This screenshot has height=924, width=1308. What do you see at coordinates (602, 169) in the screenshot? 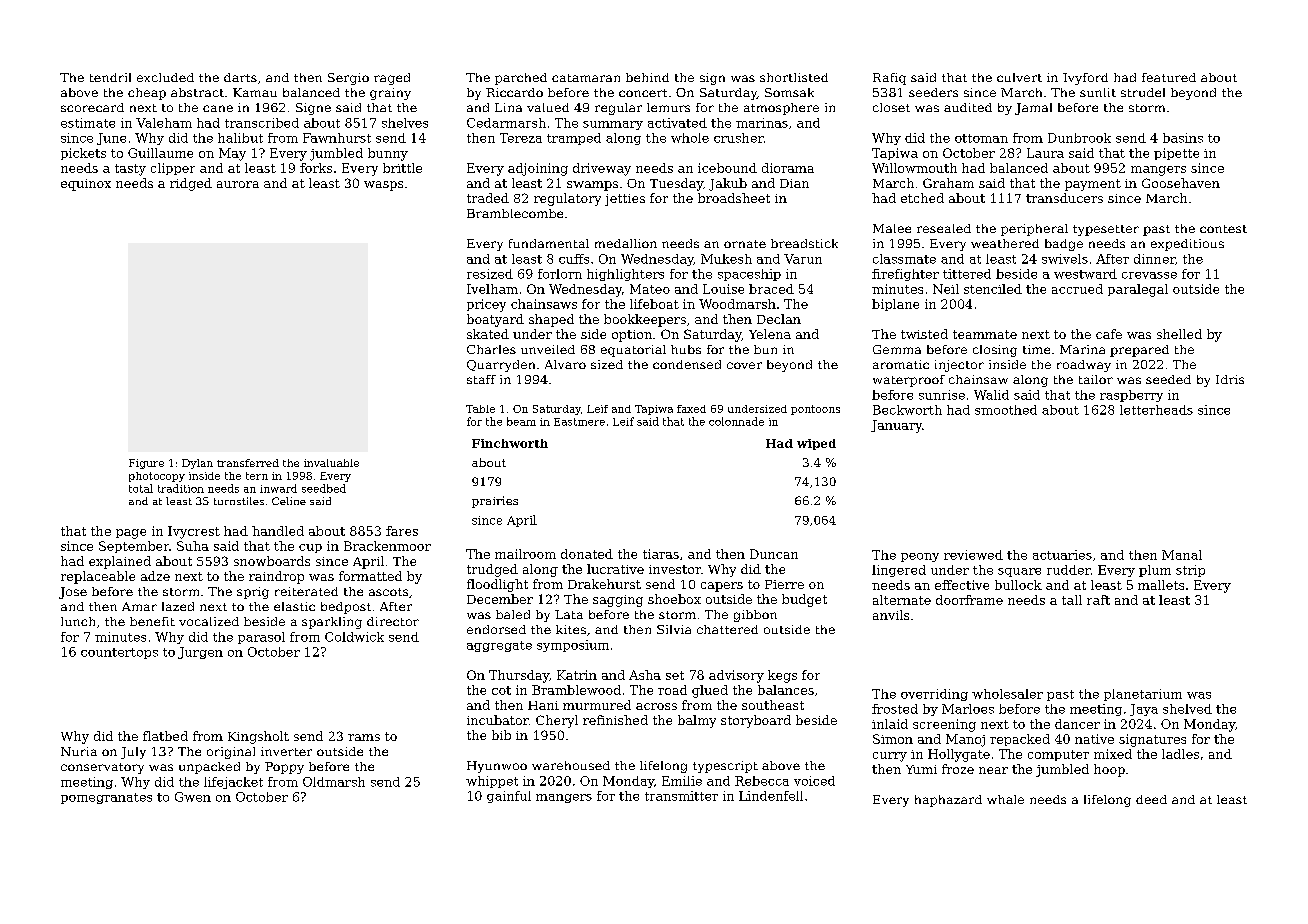
I see `driveway` at bounding box center [602, 169].
